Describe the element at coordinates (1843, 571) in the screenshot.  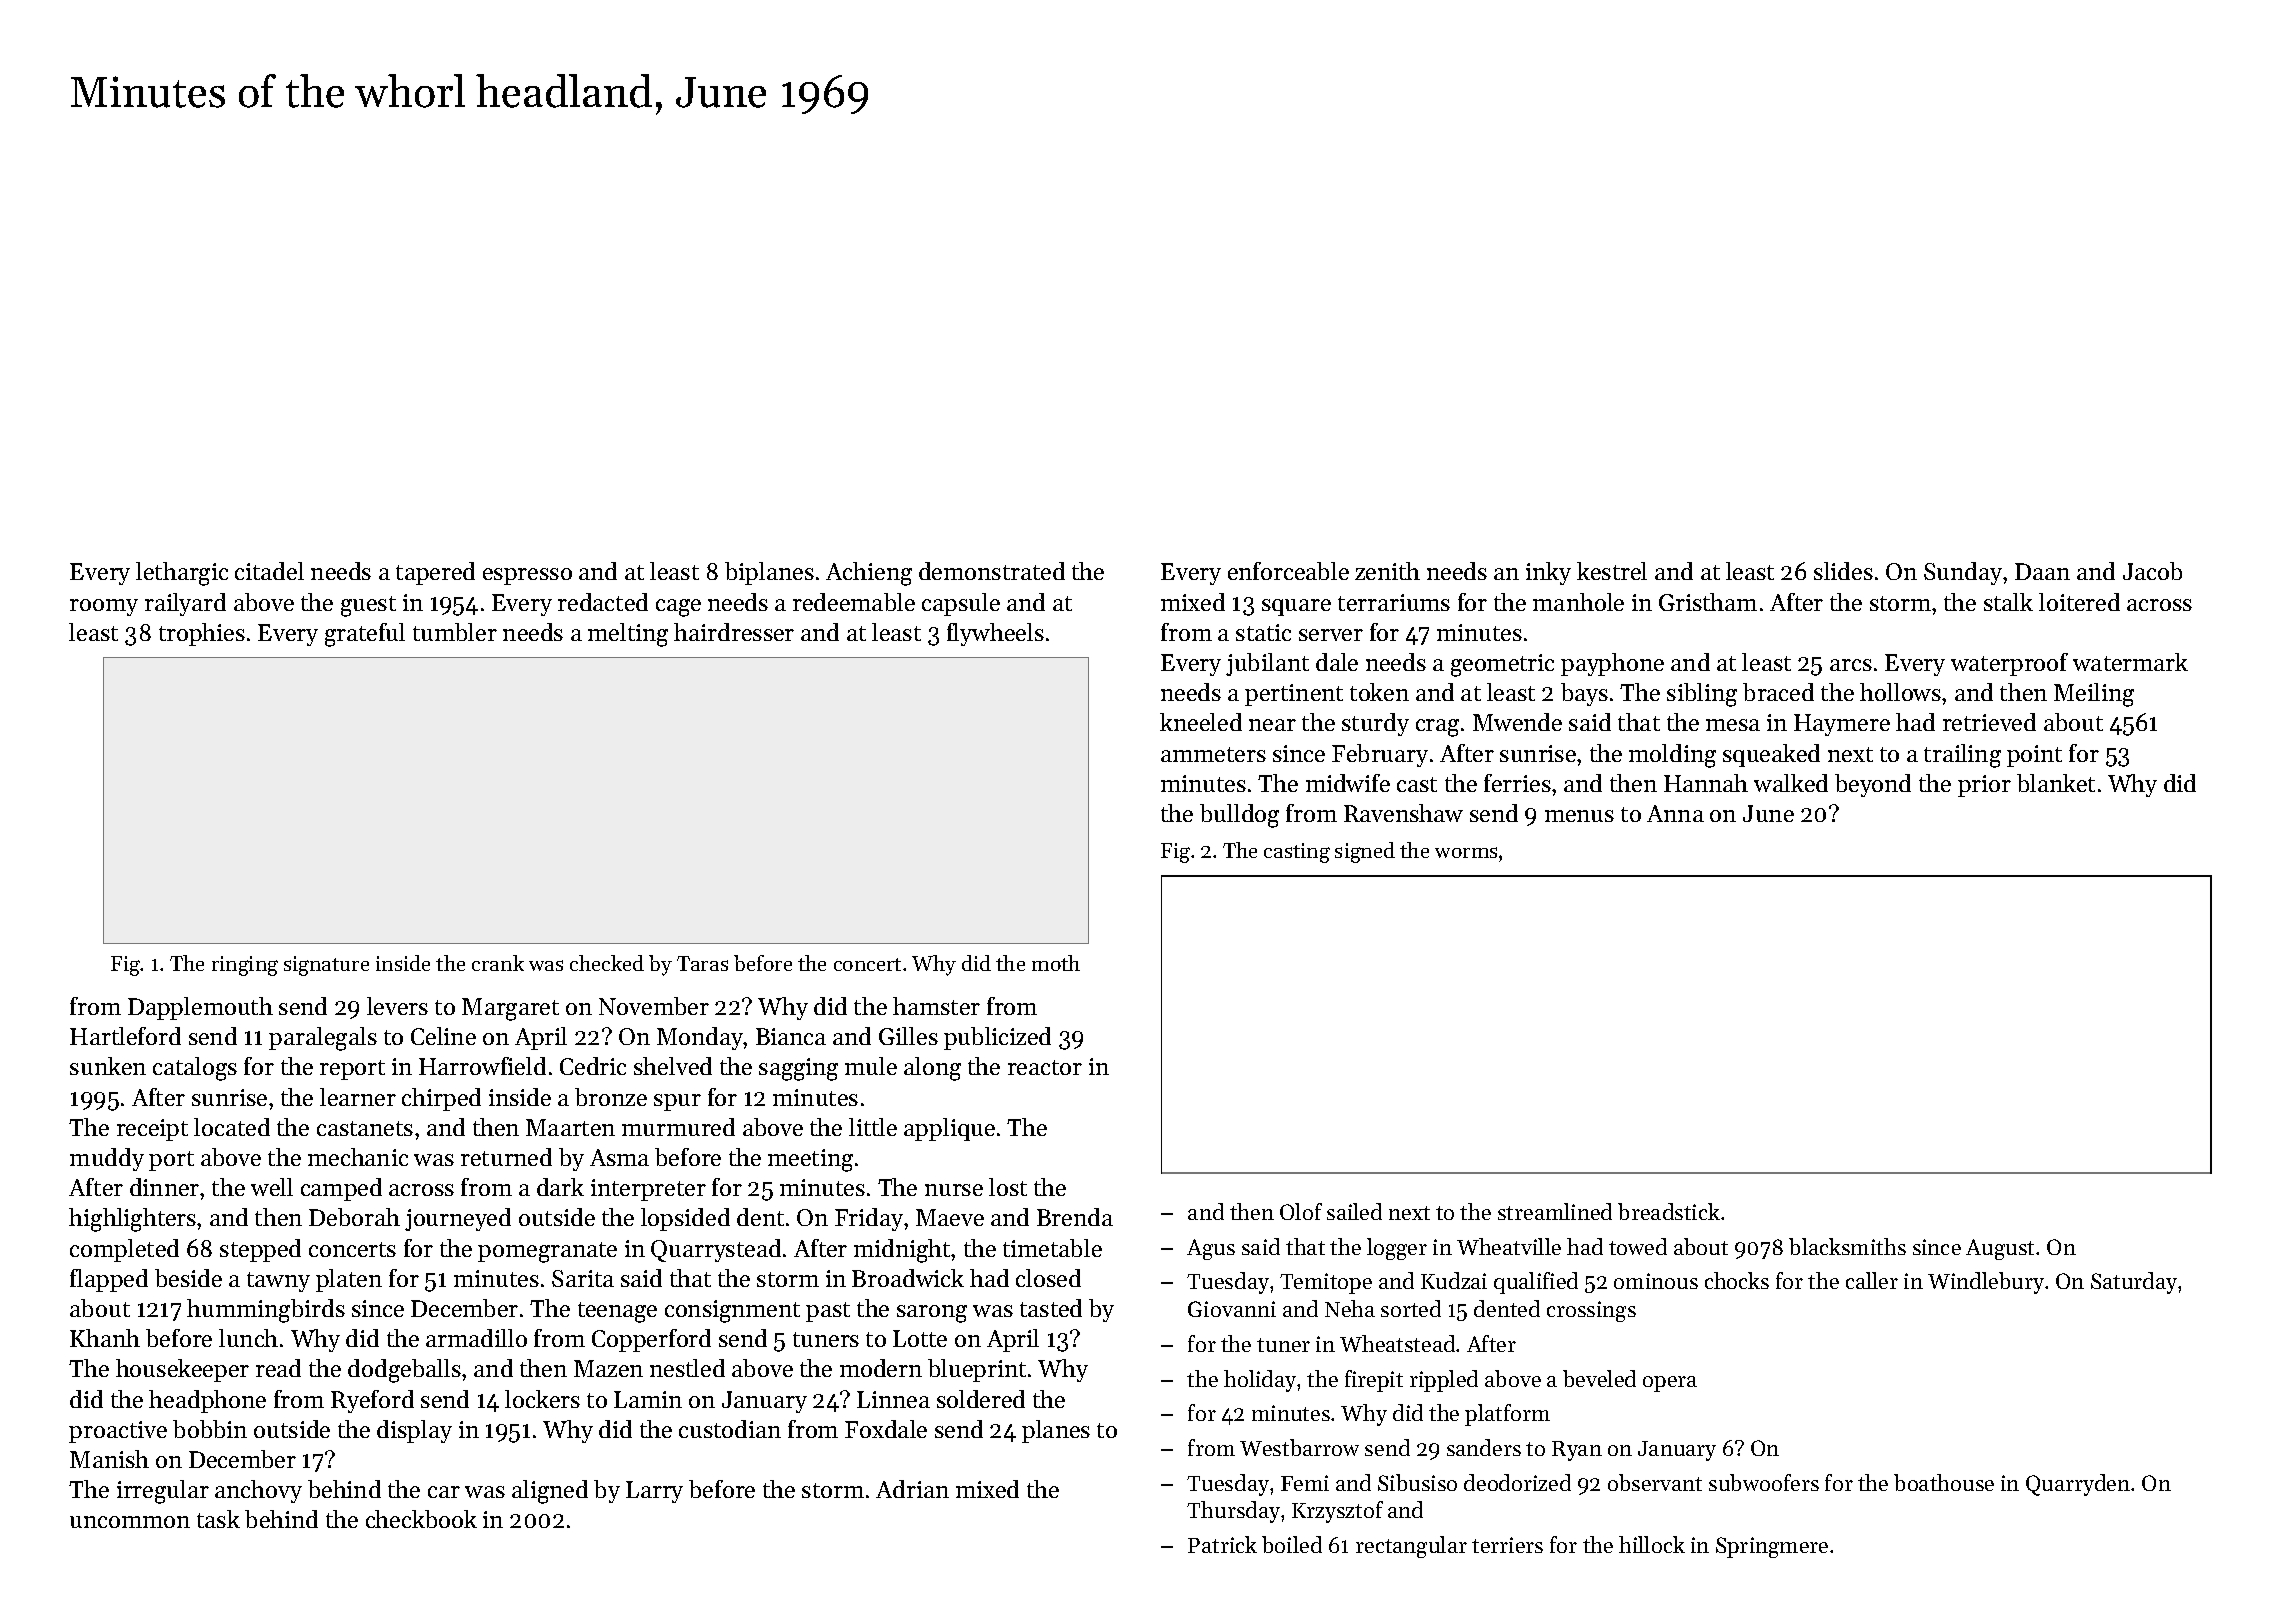
I see `slides` at that location.
